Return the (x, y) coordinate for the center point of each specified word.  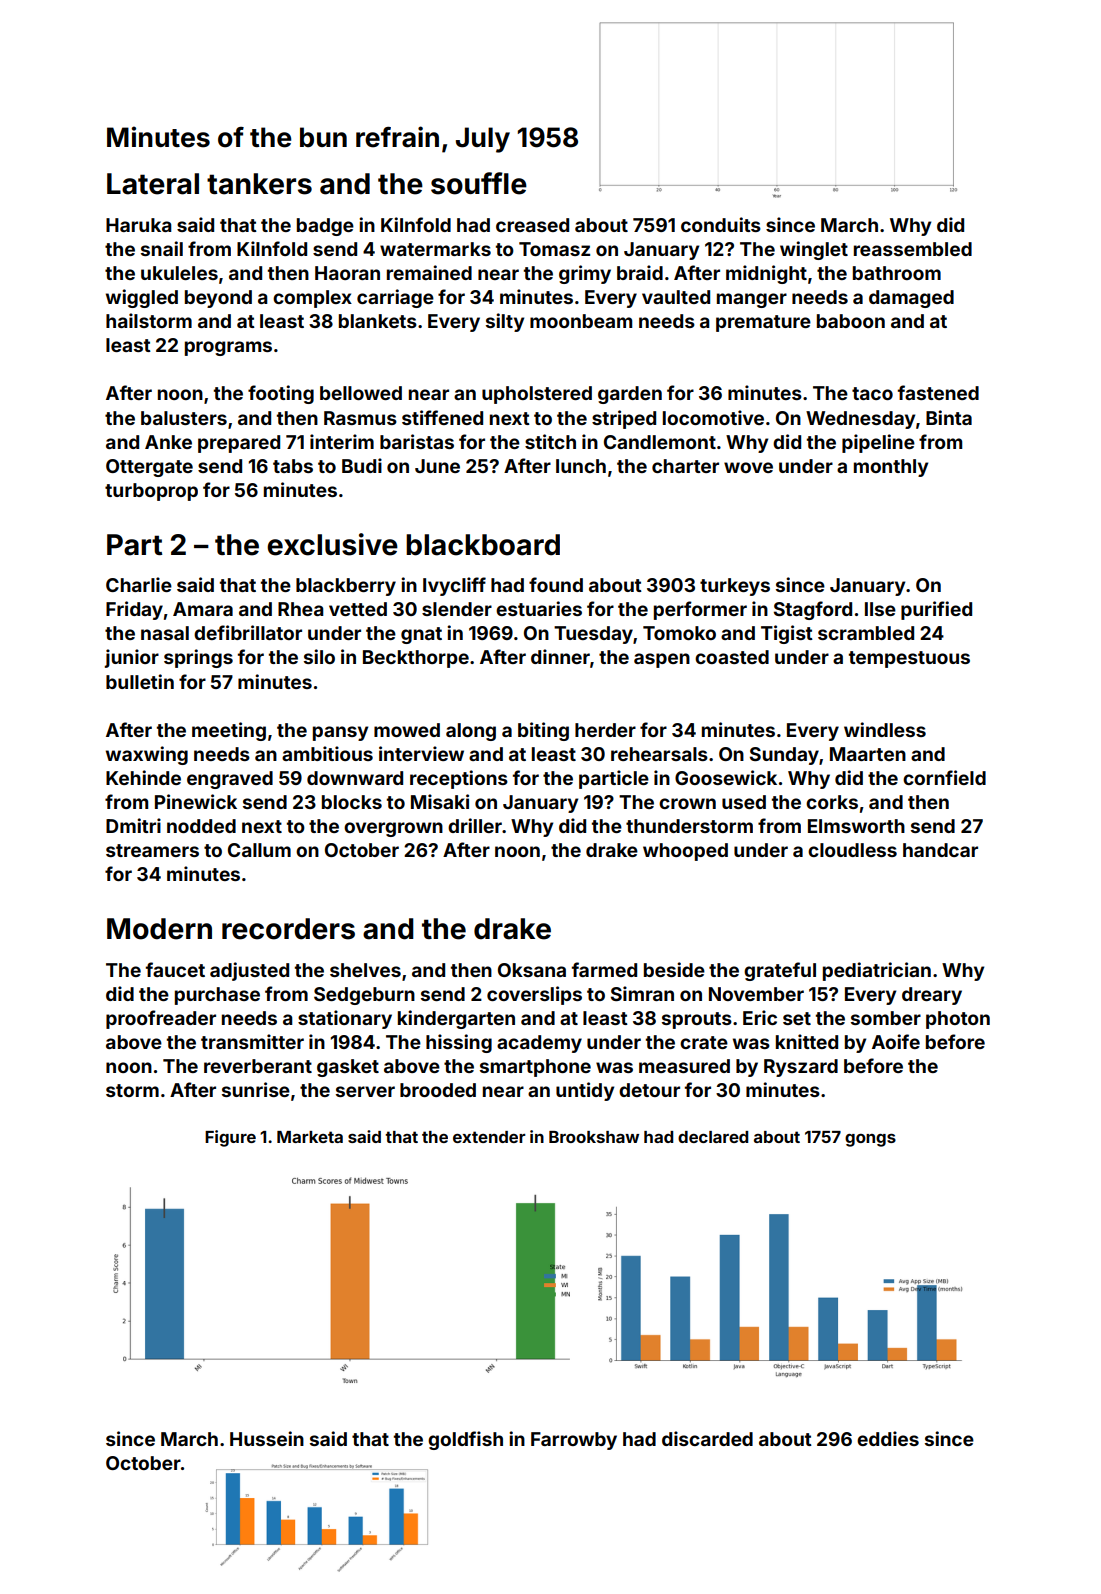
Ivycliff (454, 586)
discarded (707, 1438)
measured (684, 1066)
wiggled (142, 298)
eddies (888, 1438)
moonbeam (581, 321)
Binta (949, 417)
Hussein (267, 1438)
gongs (870, 1140)
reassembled (913, 249)
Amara (203, 609)
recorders (288, 929)
